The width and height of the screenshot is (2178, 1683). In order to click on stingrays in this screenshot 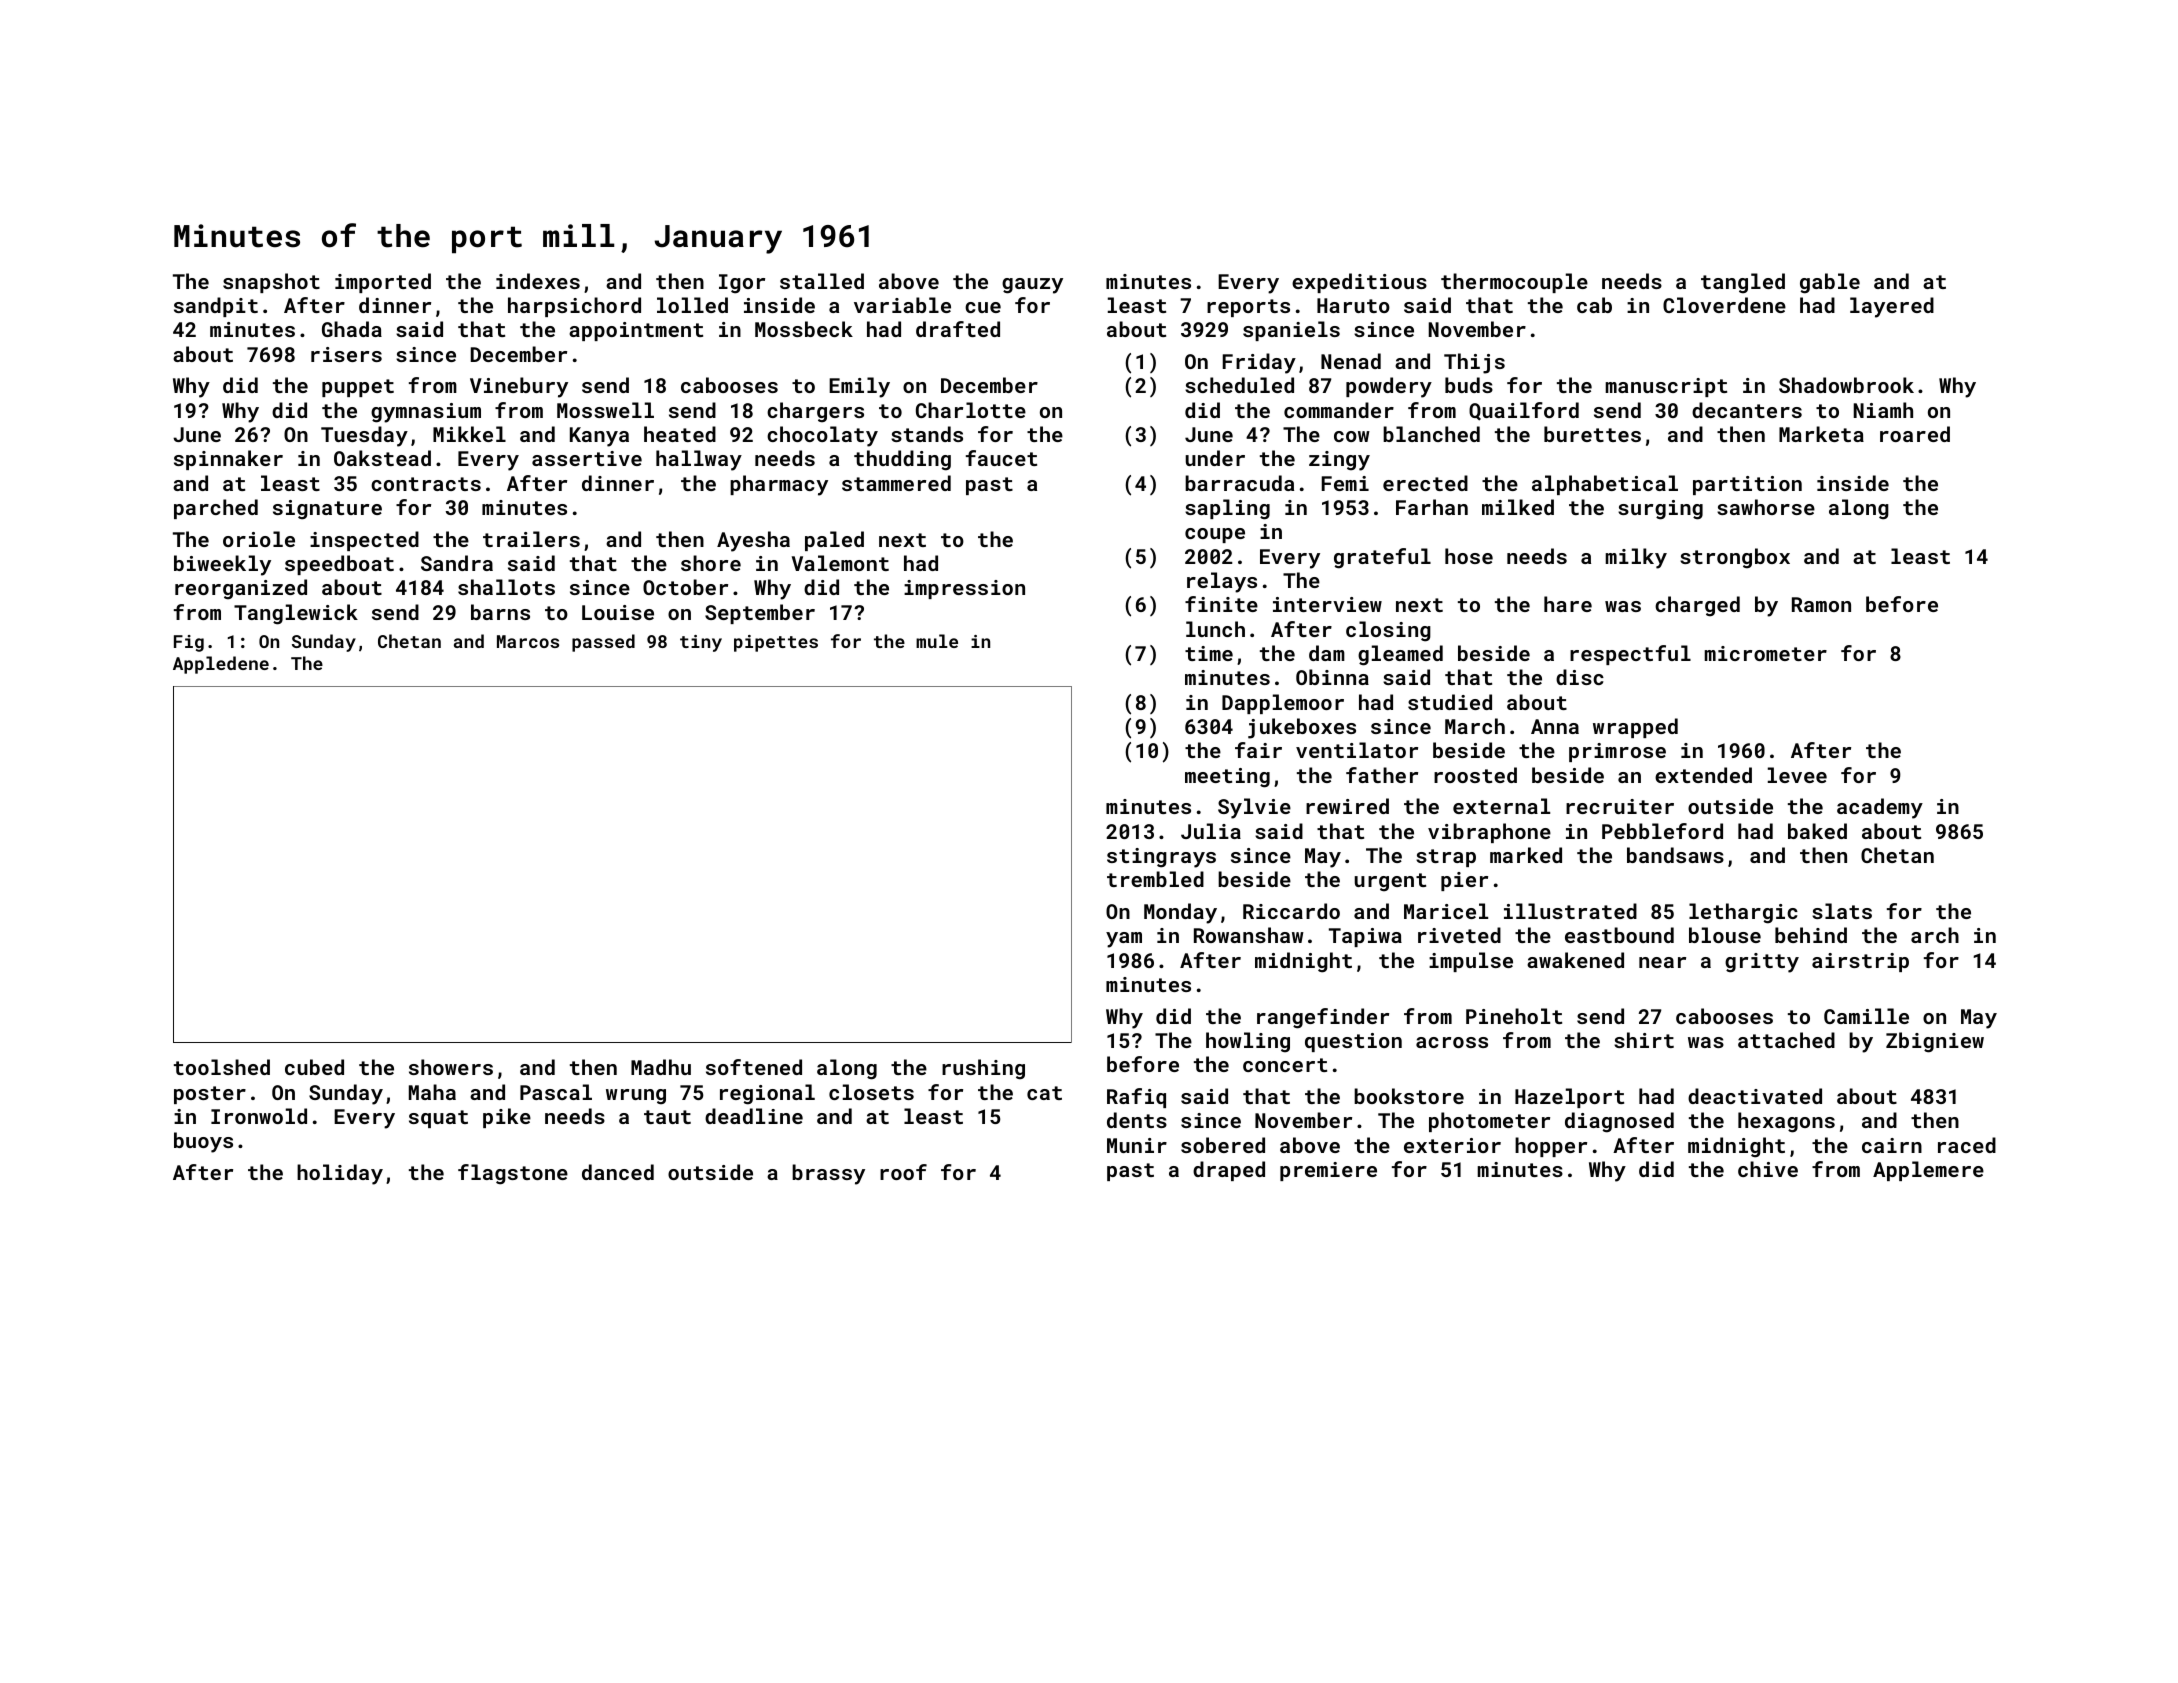, I will do `click(1161, 858)`.
